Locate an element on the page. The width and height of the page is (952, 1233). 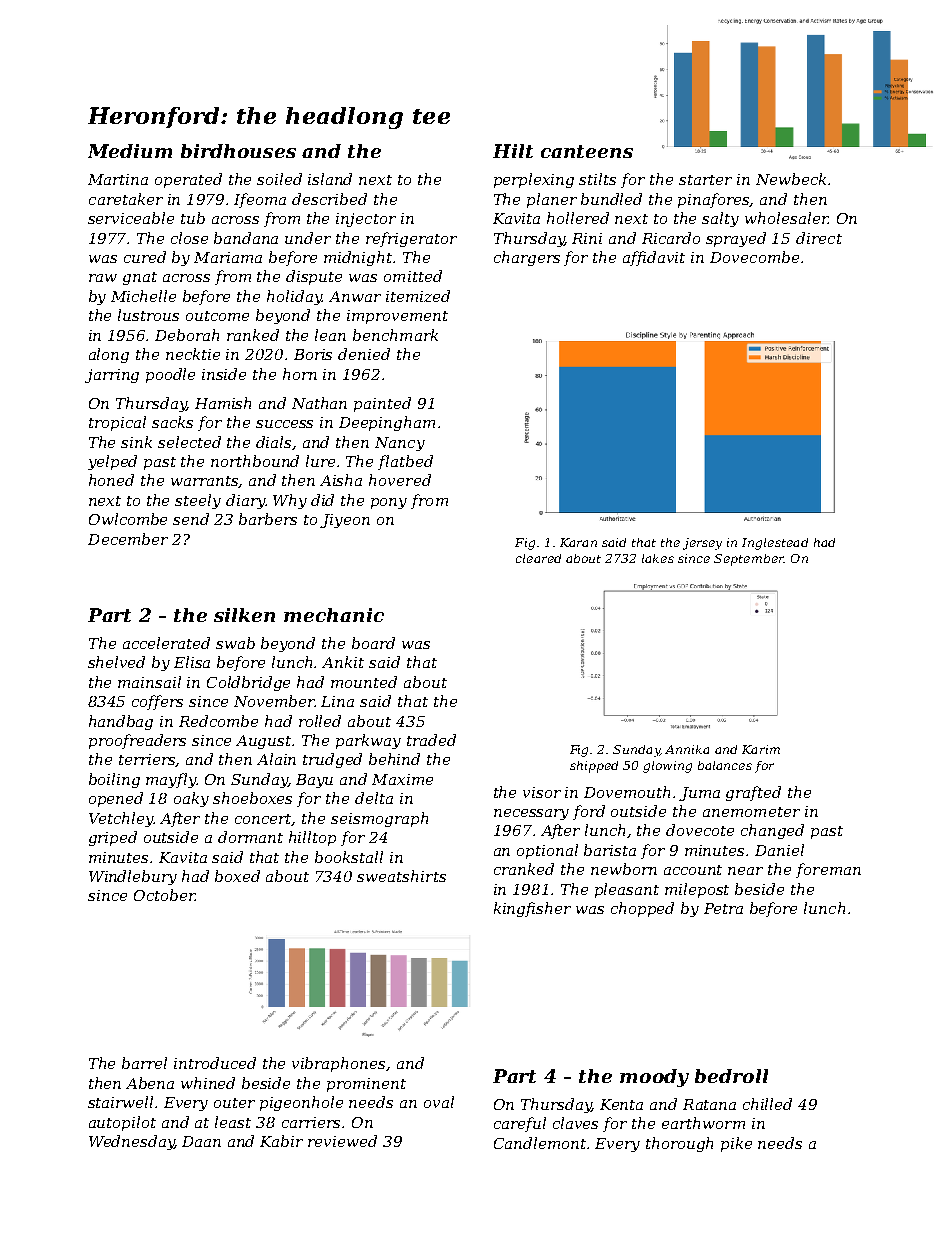
Redcombe is located at coordinates (218, 721).
